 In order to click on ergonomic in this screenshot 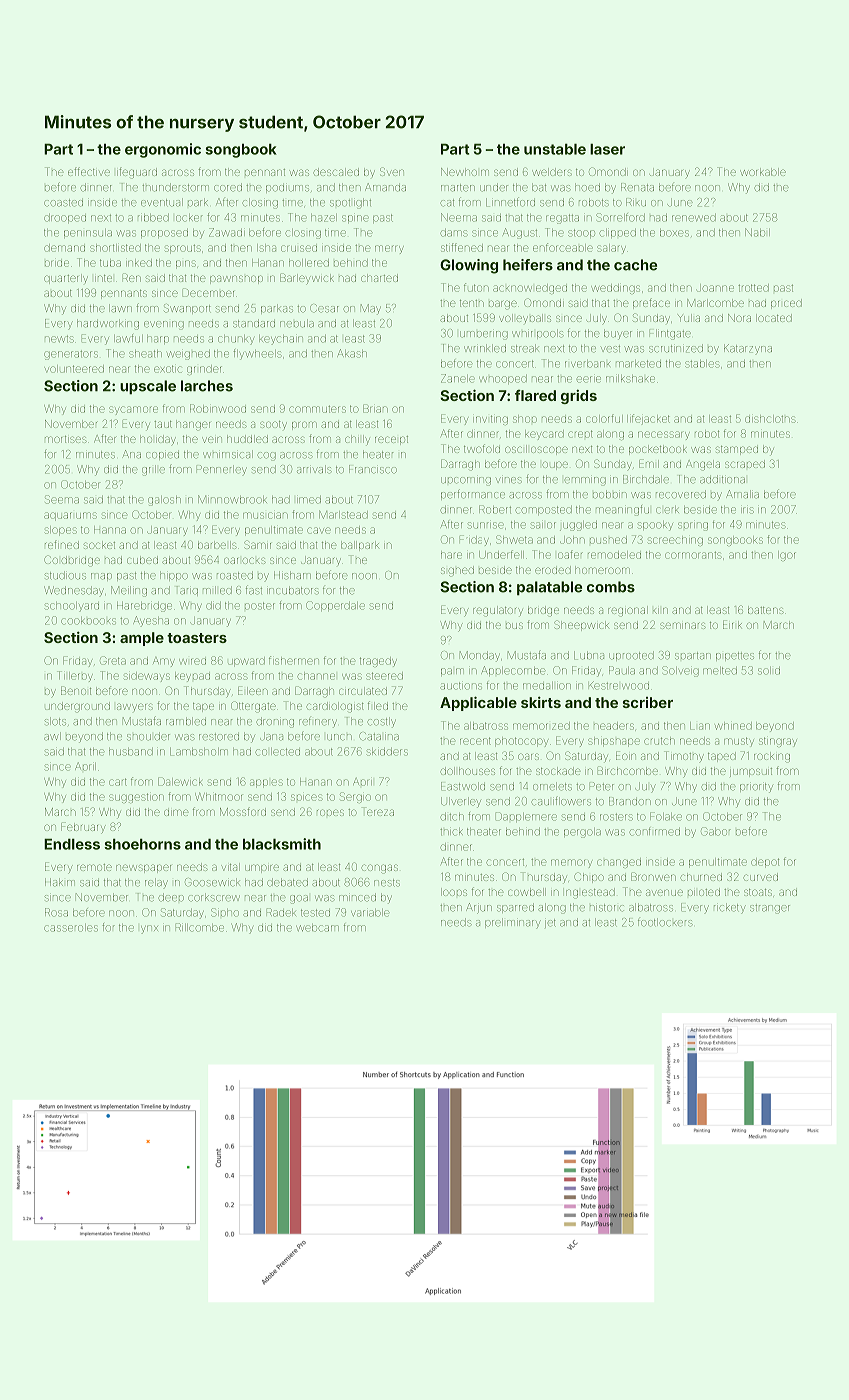, I will do `click(163, 150)`.
